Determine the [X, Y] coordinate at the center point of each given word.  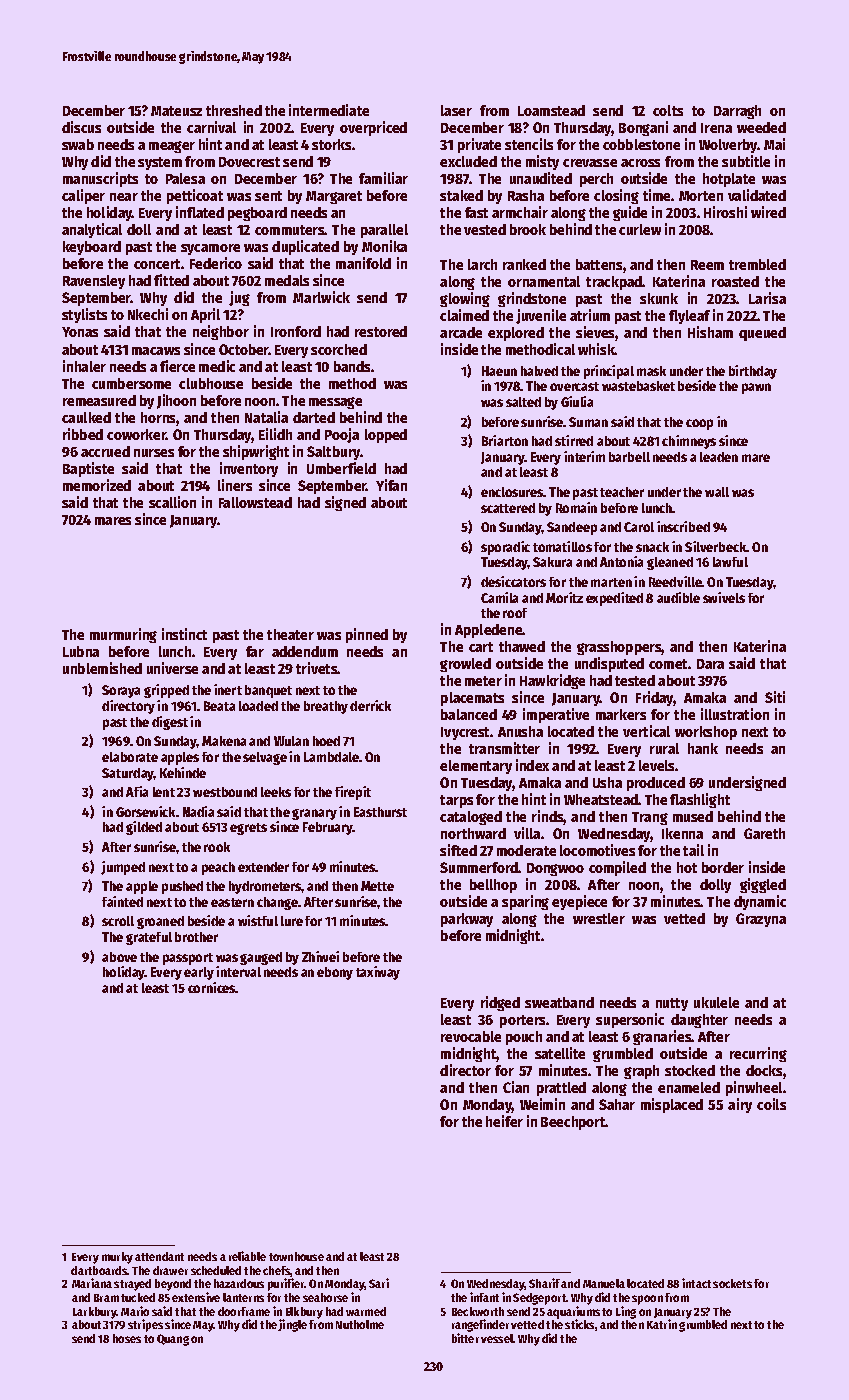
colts [668, 110]
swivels [724, 597]
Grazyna [761, 920]
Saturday [128, 774]
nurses [154, 453]
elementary [476, 767]
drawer [170, 1270]
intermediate [329, 110]
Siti [775, 697]
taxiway [378, 973]
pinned [367, 635]
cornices [212, 987]
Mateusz [176, 111]
